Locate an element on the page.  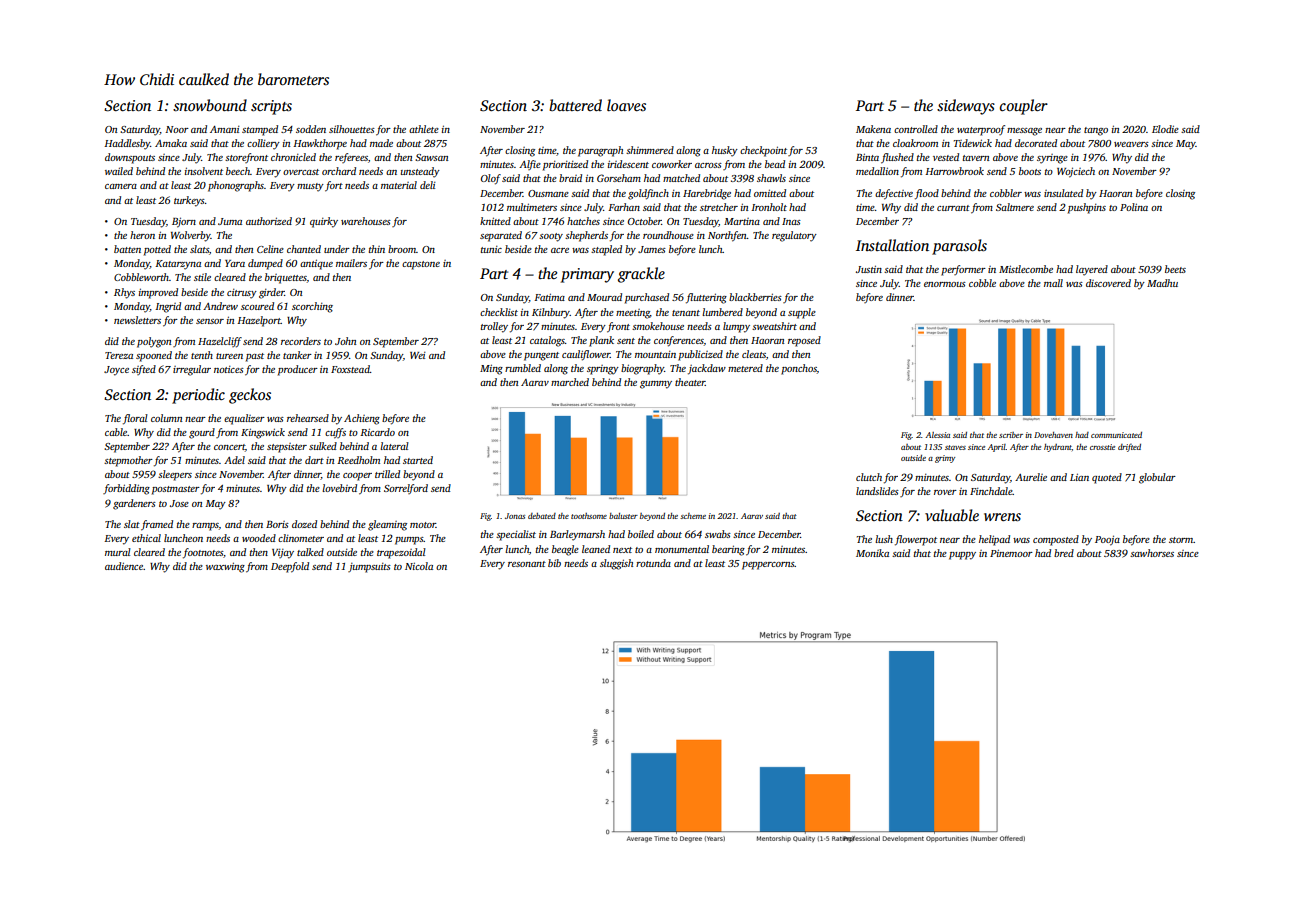
tango is located at coordinates (1096, 131).
